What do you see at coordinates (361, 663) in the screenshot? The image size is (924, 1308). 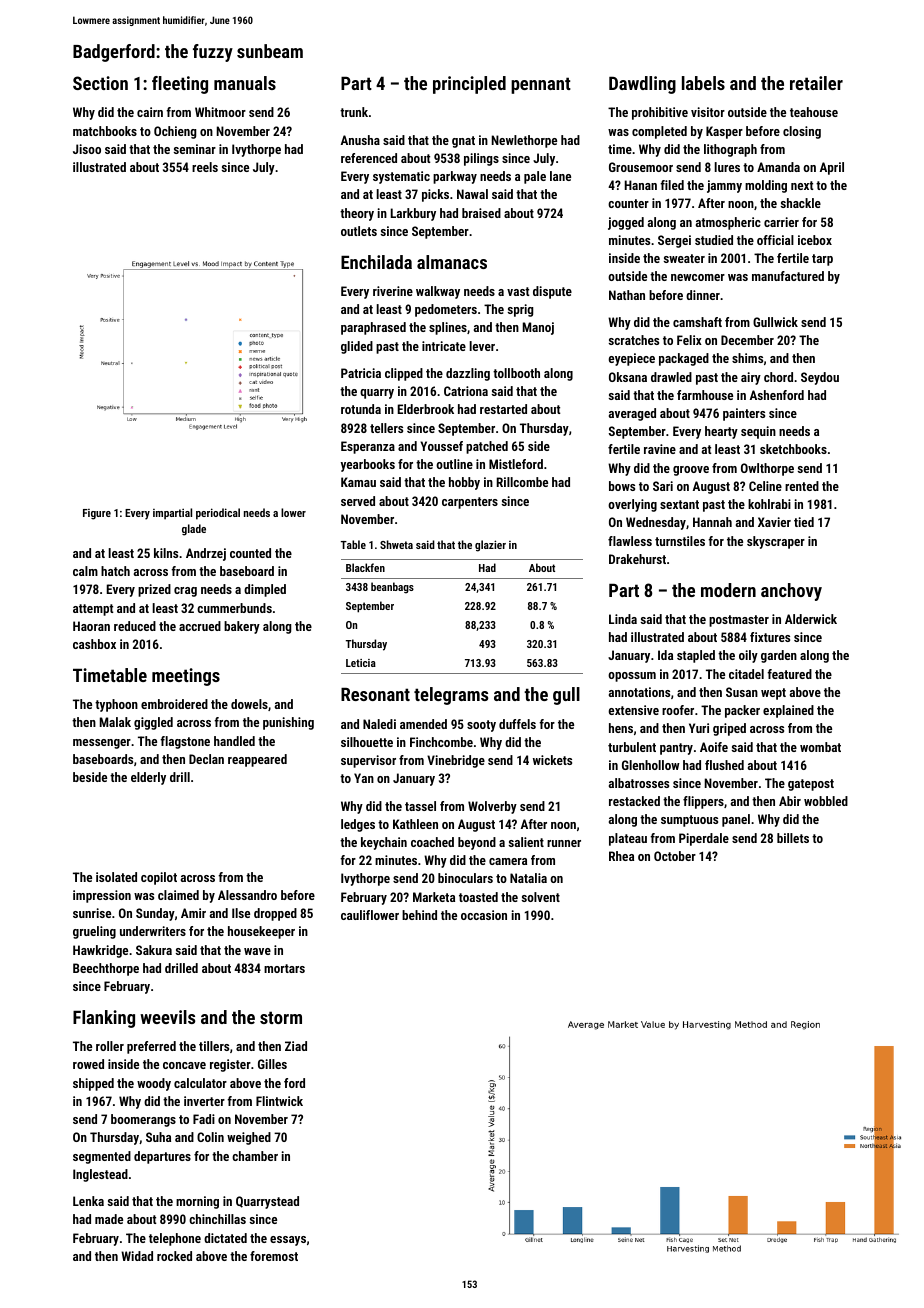 I see `Leticia` at bounding box center [361, 663].
